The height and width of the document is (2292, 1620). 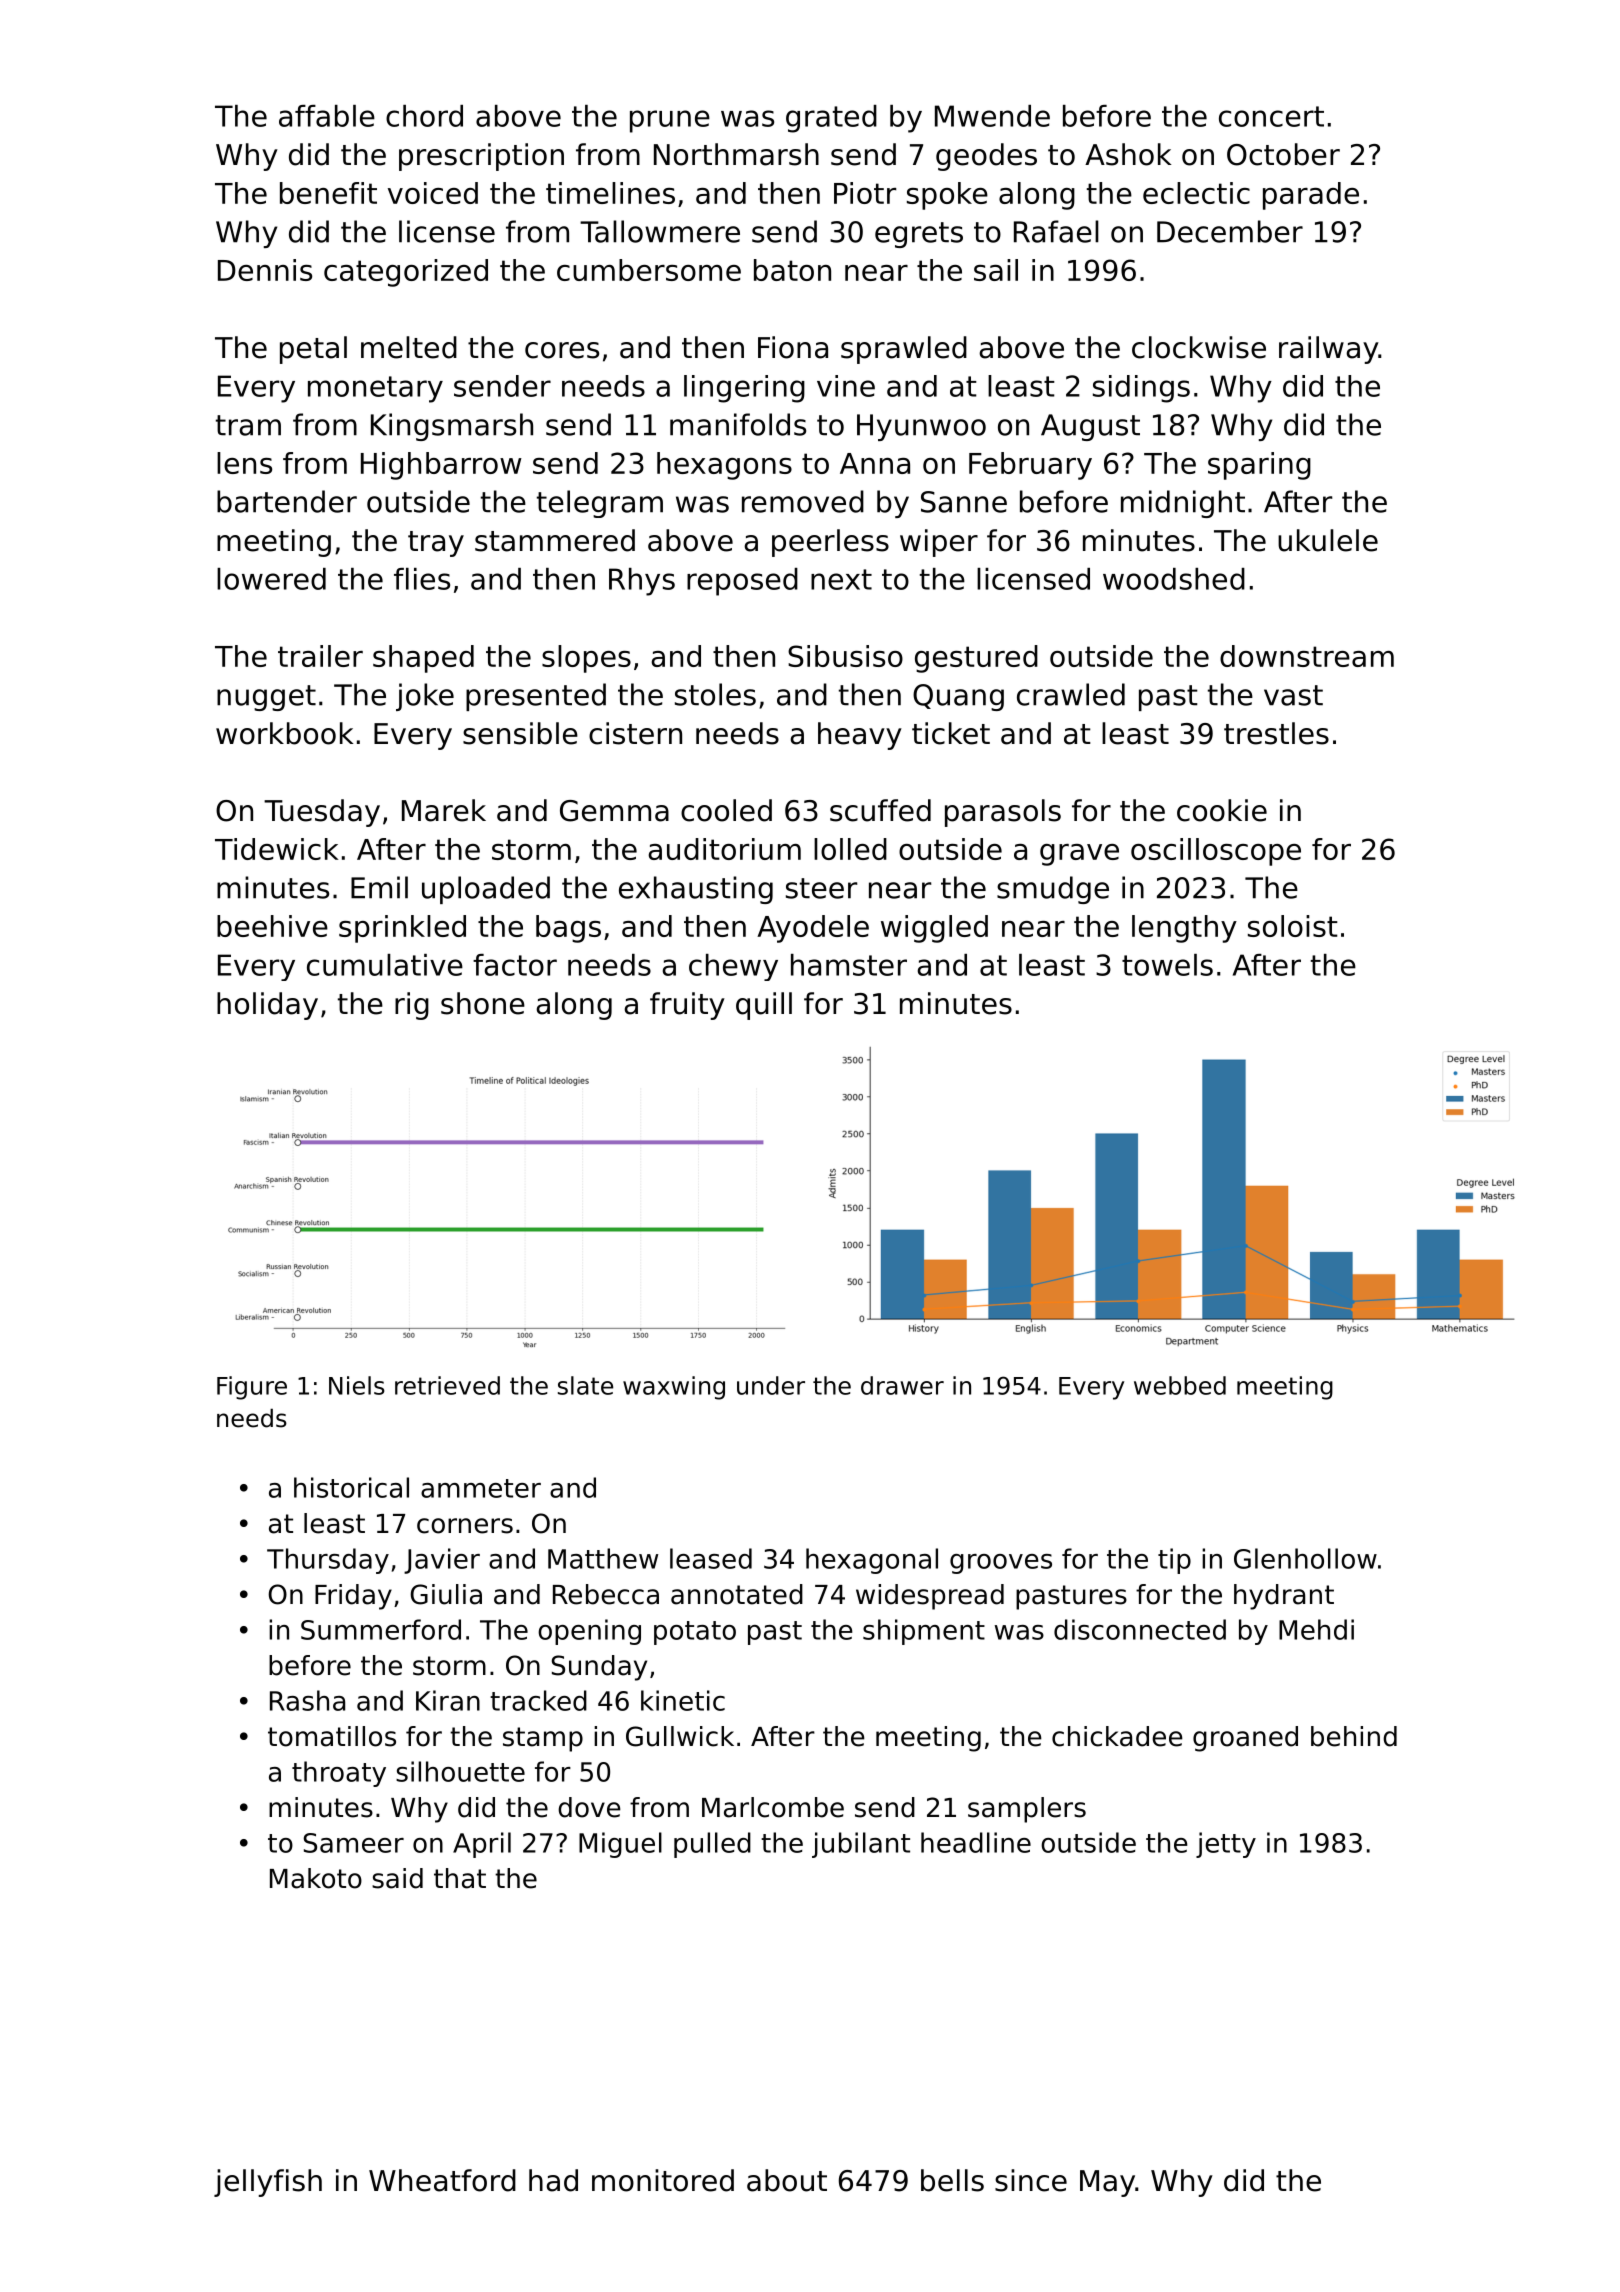 What do you see at coordinates (875, 463) in the document?
I see `Anna` at bounding box center [875, 463].
